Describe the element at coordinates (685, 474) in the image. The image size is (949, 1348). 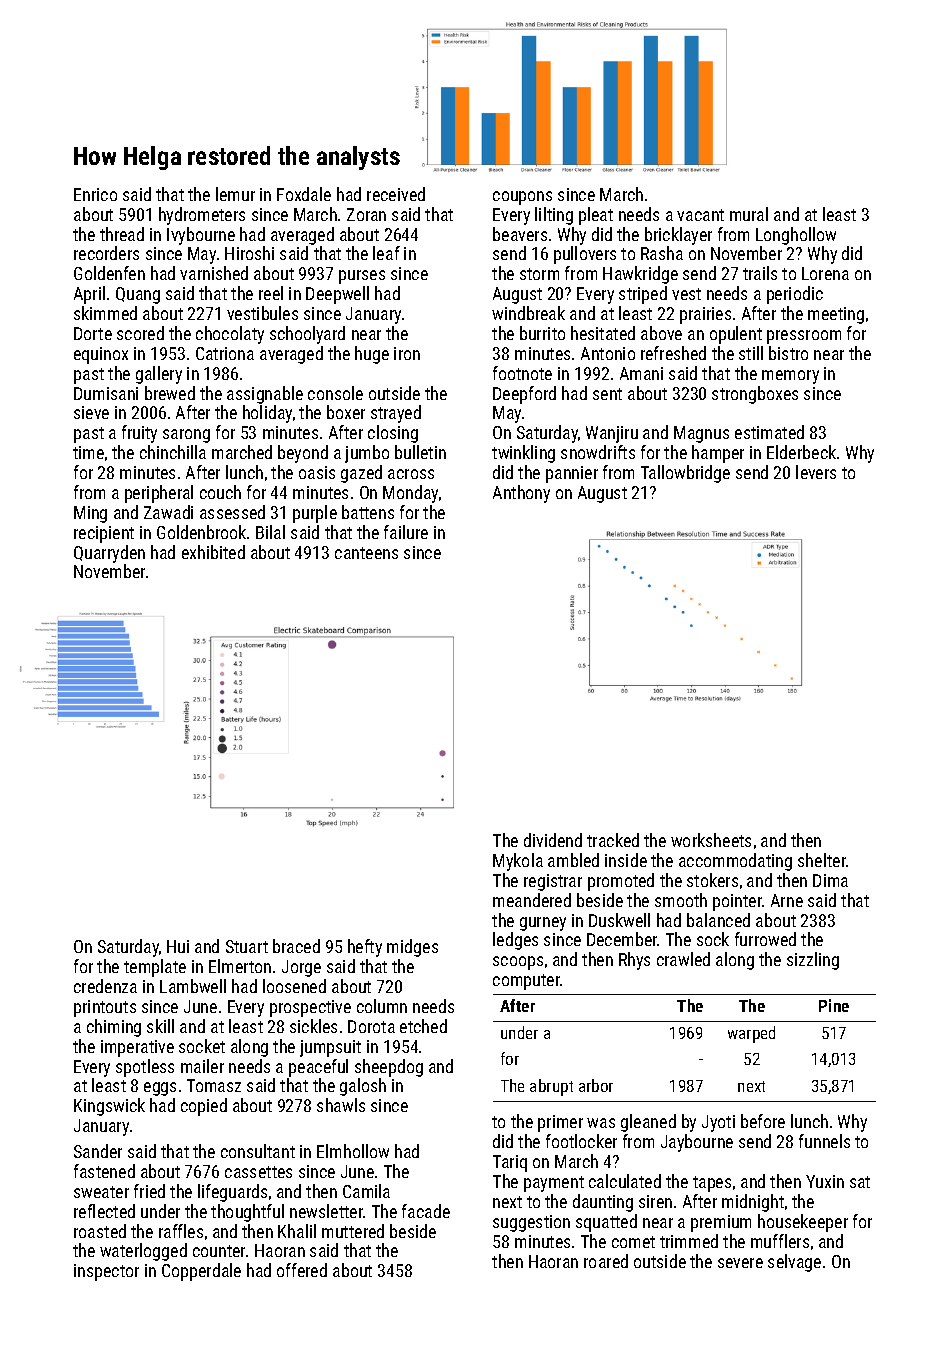
I see `Tallowbridge` at that location.
